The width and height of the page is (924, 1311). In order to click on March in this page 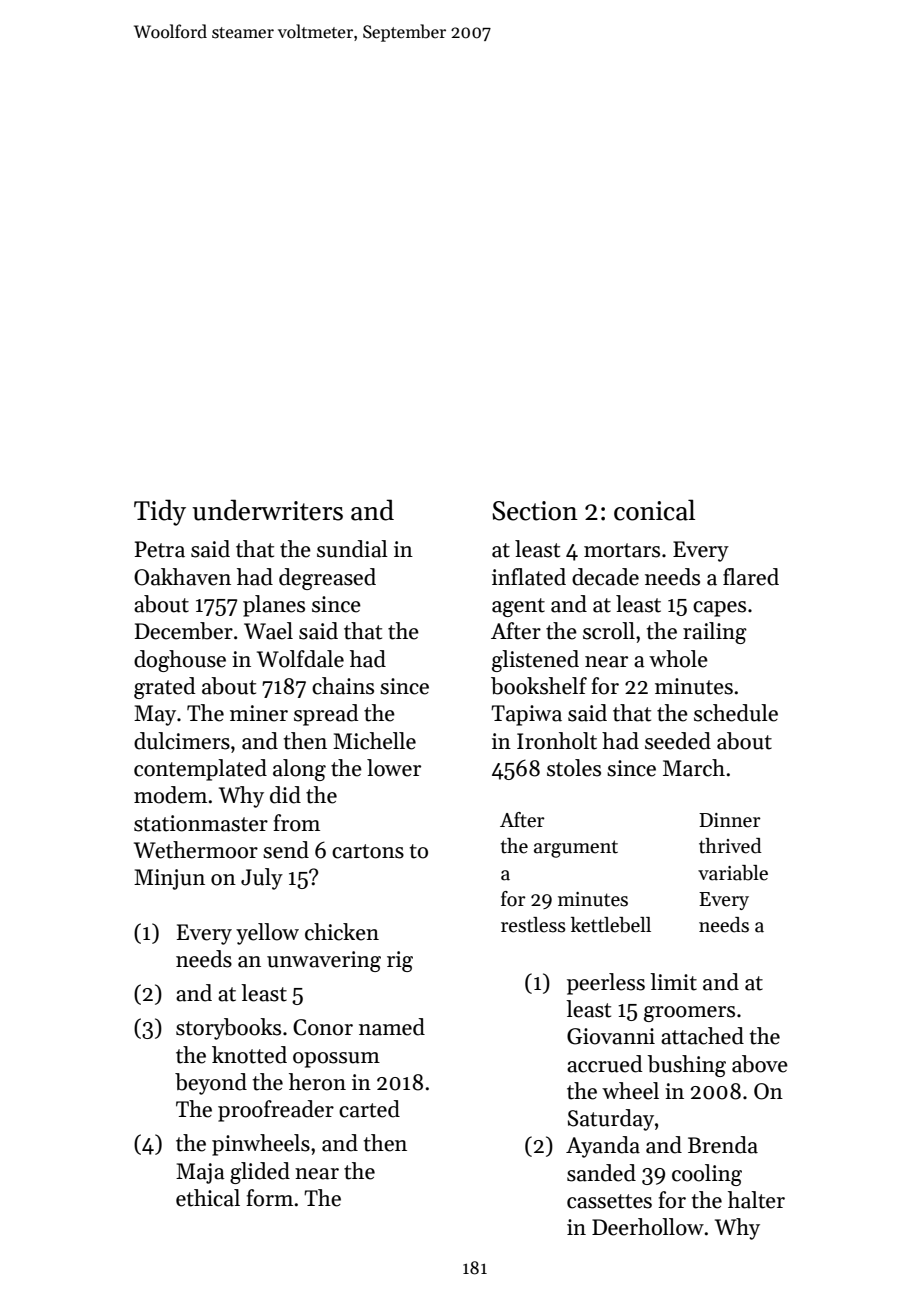, I will do `click(694, 768)`.
